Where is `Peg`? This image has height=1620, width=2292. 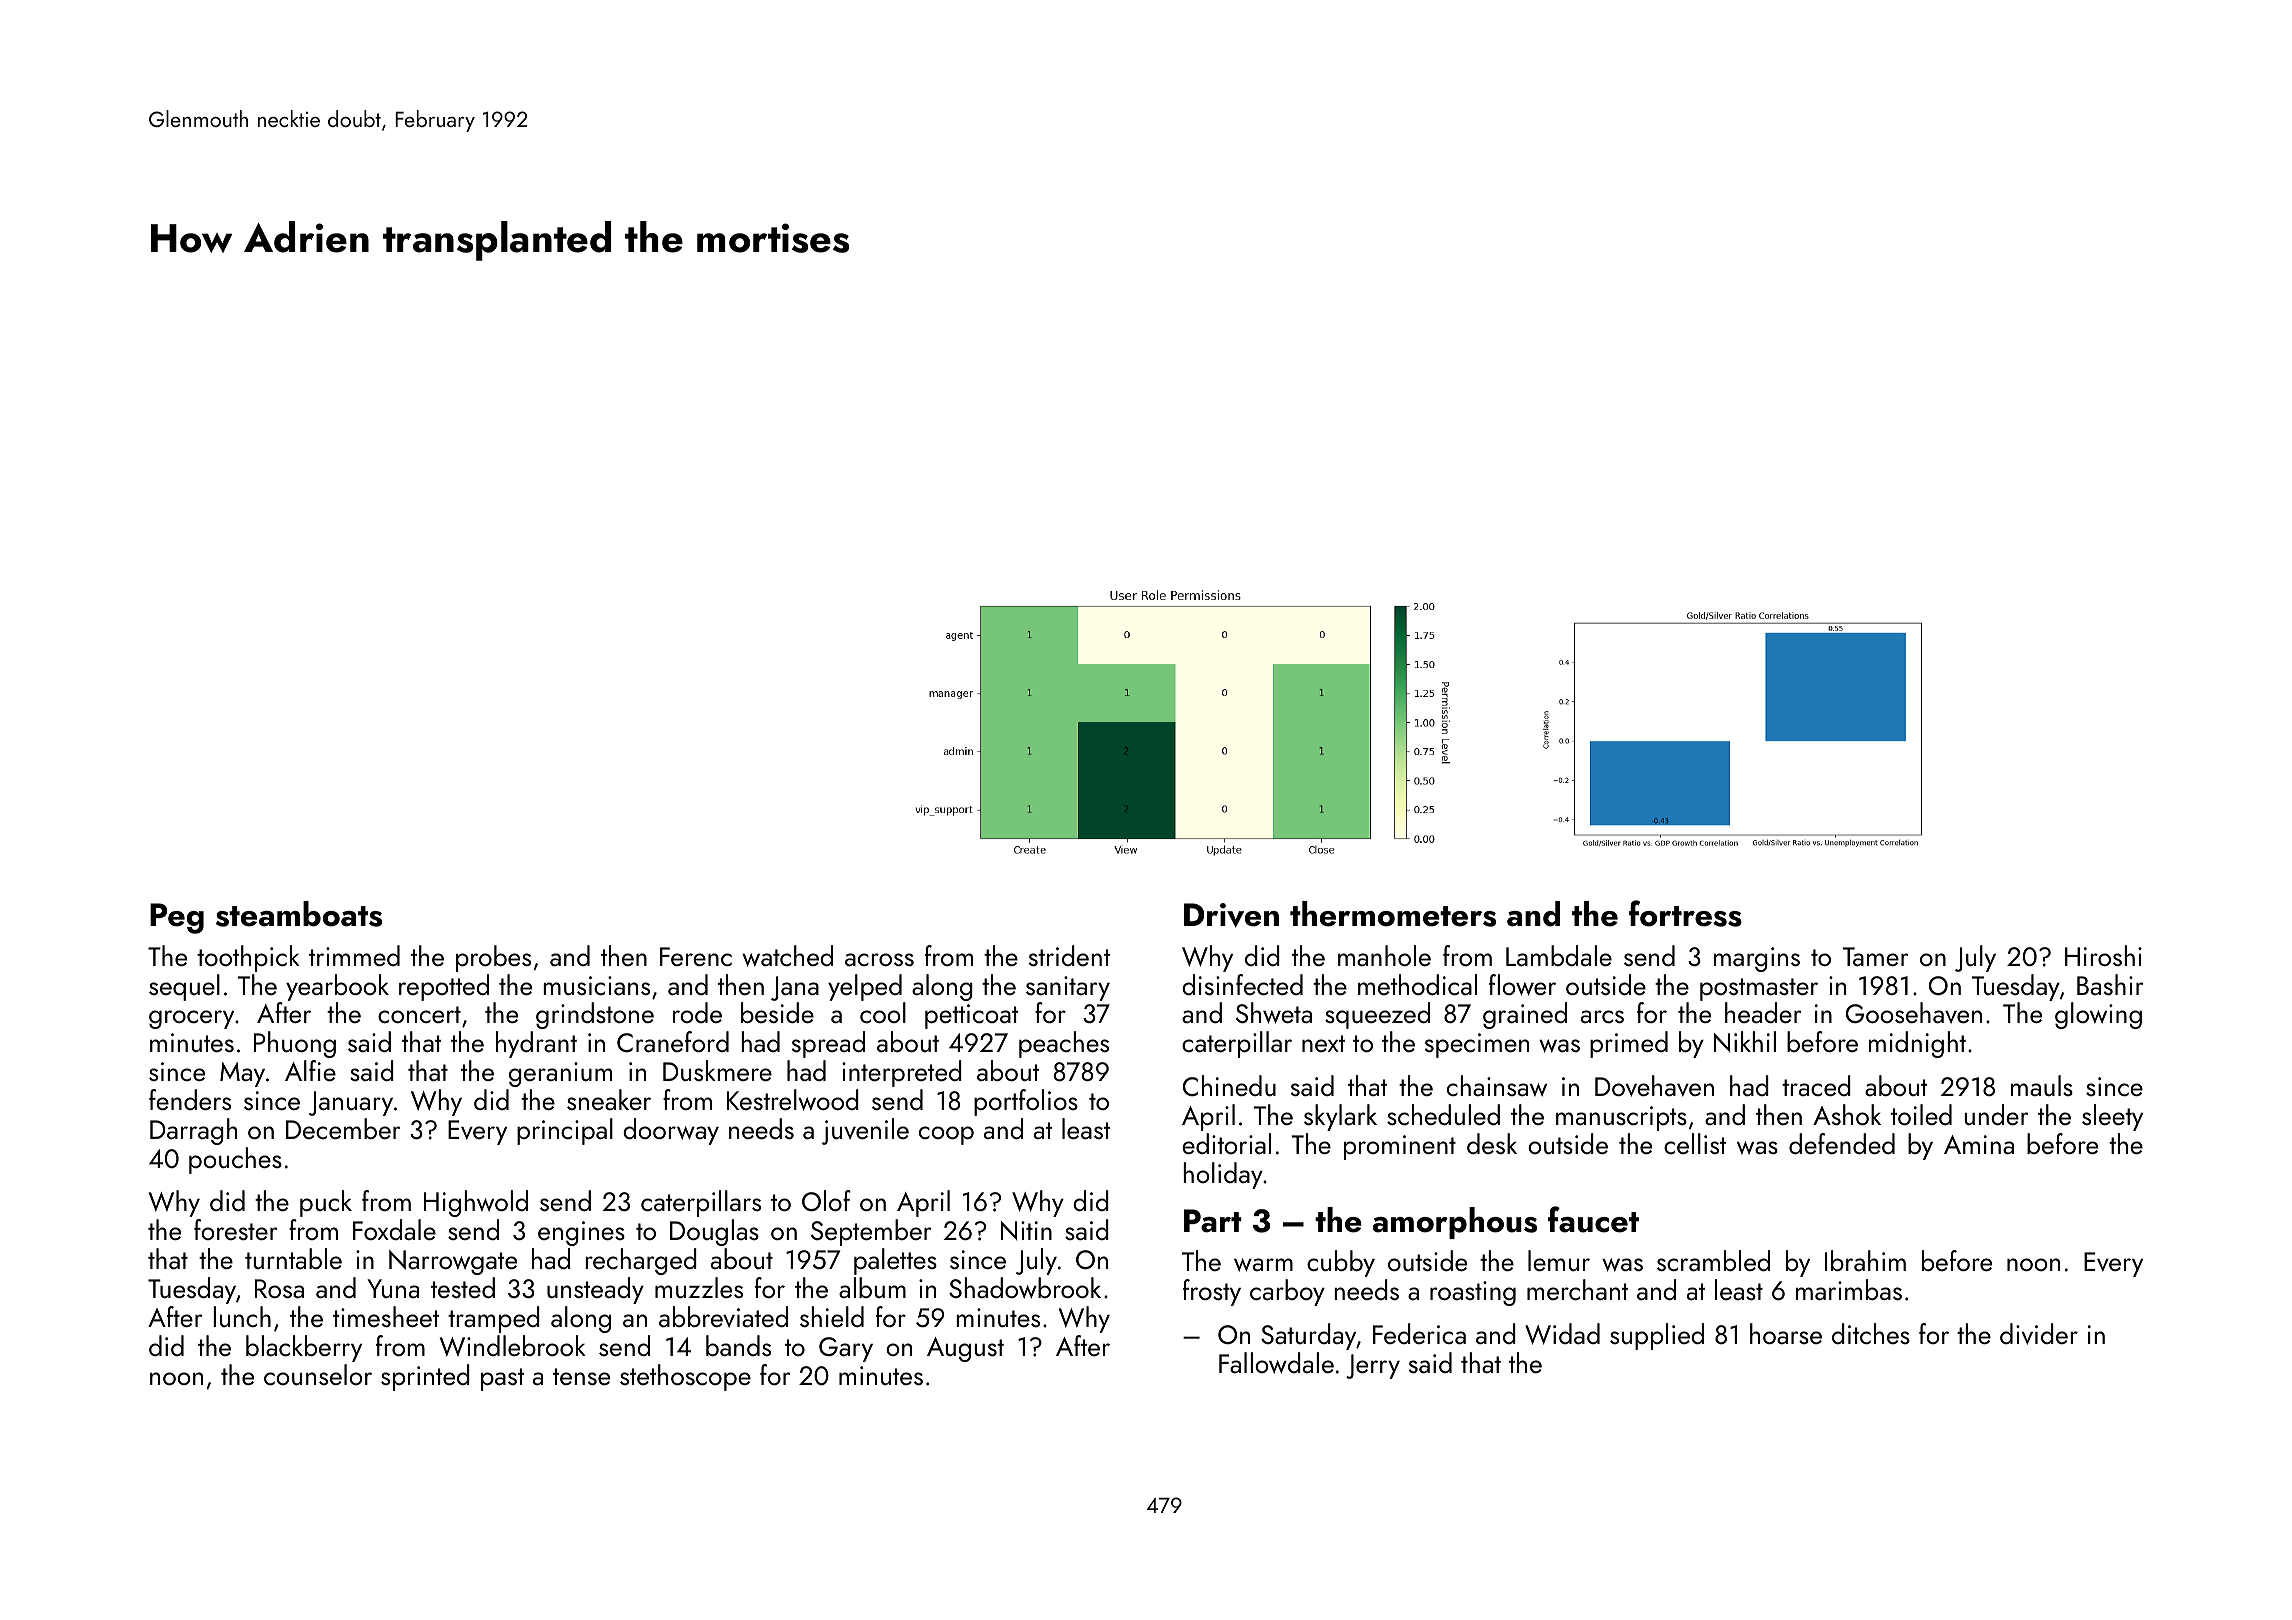
Peg is located at coordinates (177, 918).
